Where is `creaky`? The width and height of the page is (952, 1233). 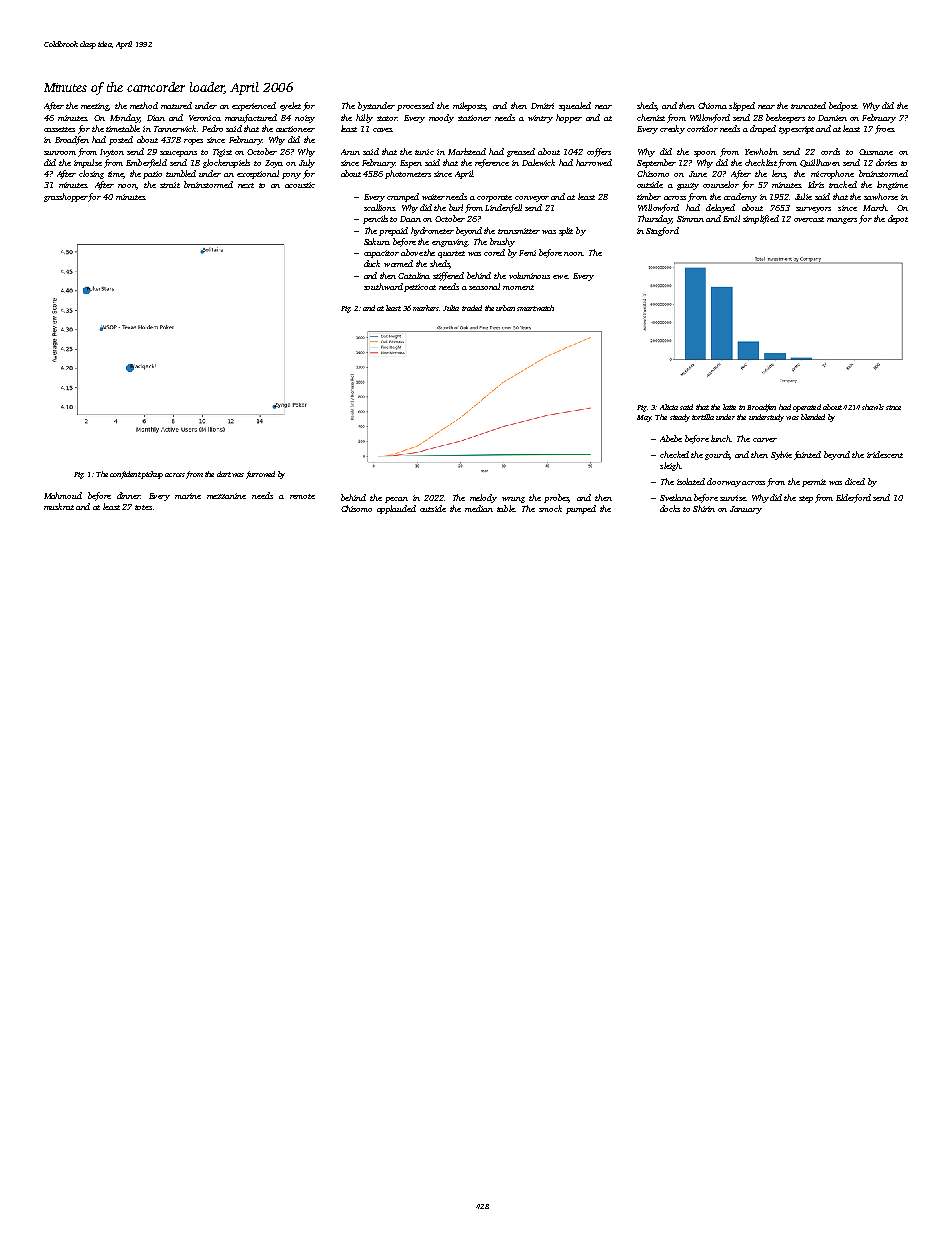
creaky is located at coordinates (672, 129).
